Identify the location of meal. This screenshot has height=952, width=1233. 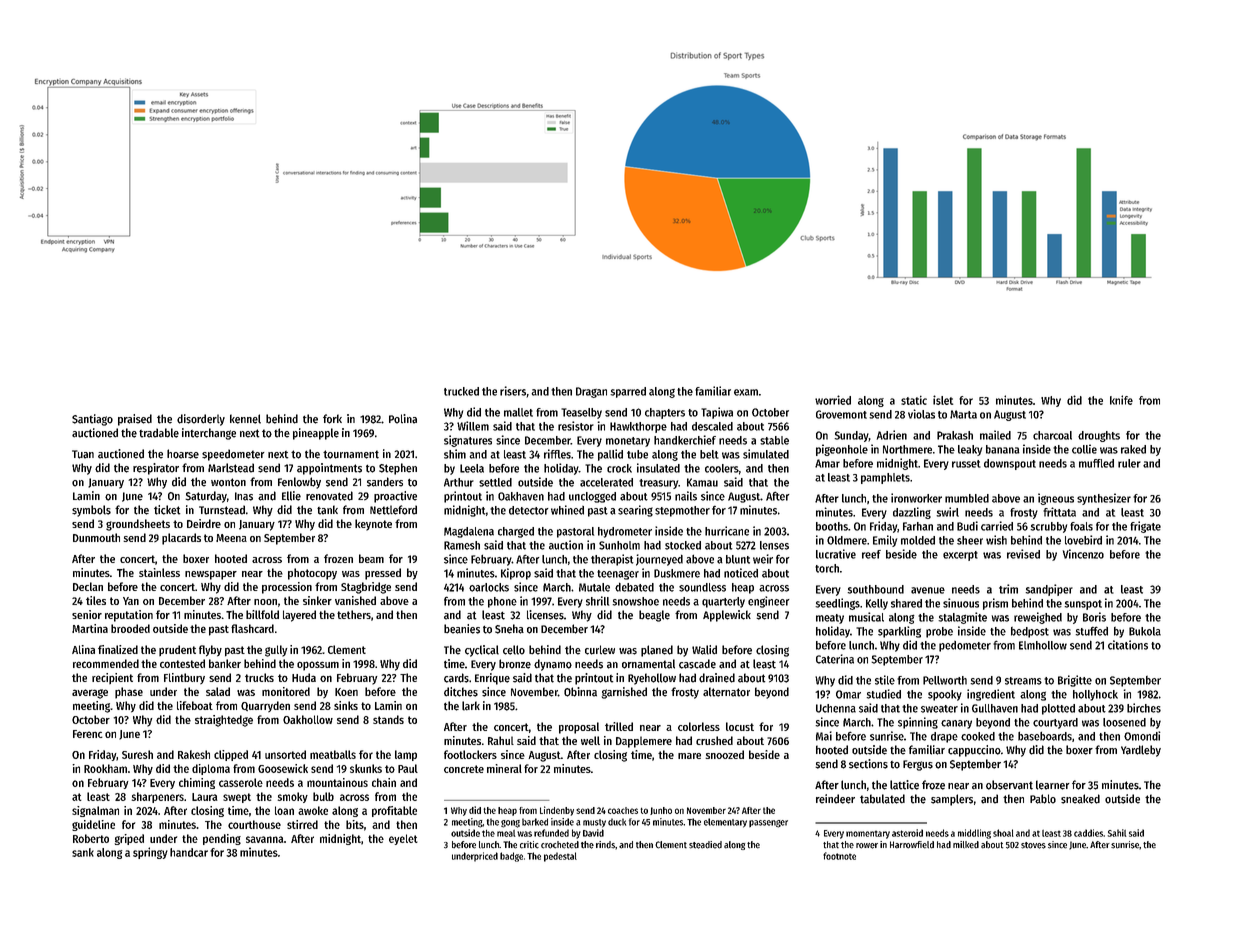
(506, 833).
